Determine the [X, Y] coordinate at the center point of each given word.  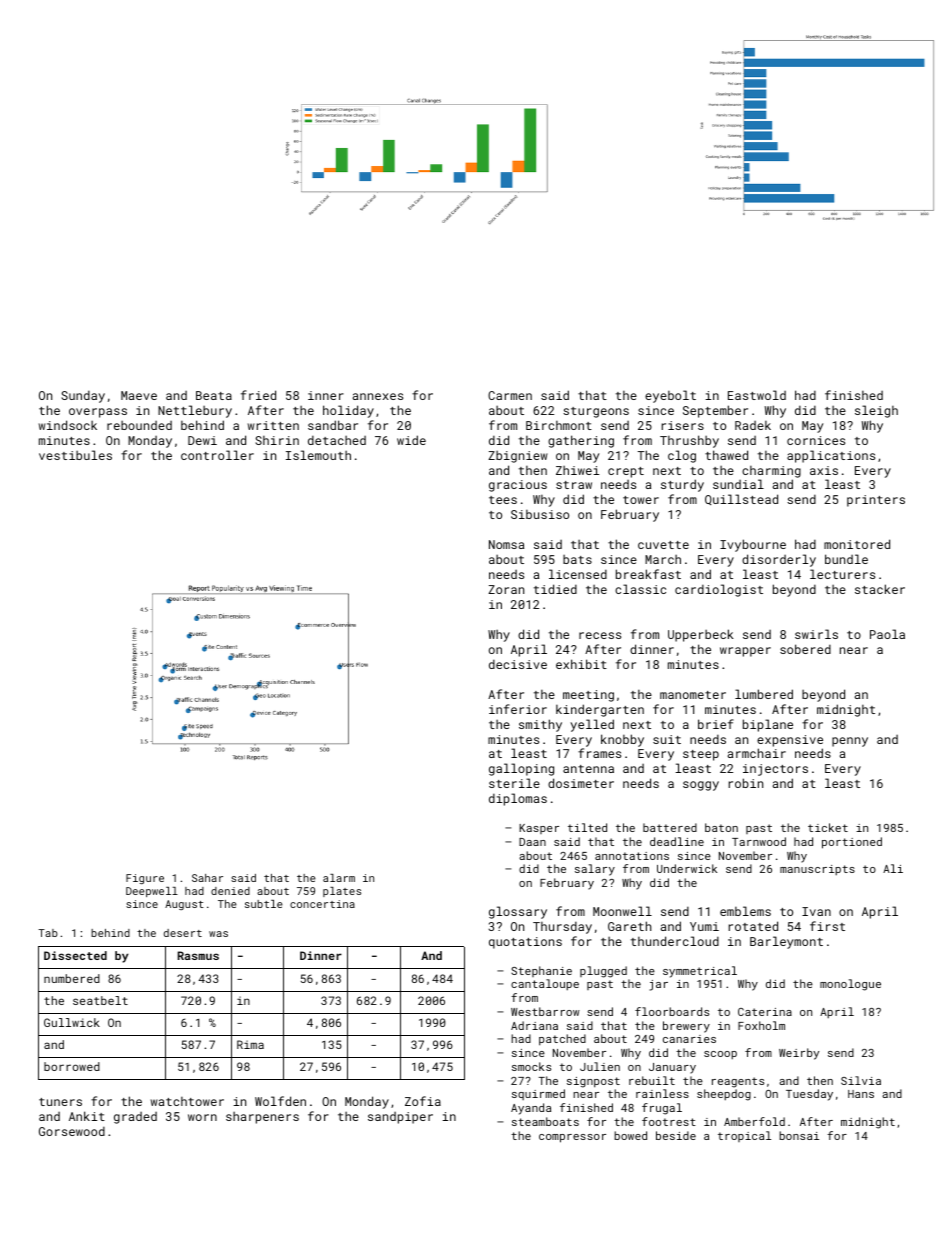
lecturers [842, 574]
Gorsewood [72, 1131]
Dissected [75, 955]
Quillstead [741, 499]
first [827, 926]
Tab [48, 933]
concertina [322, 904]
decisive [518, 664]
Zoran [506, 589]
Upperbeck [700, 635]
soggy [701, 786]
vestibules [75, 455]
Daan [532, 842]
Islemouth [318, 455]
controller [217, 455]
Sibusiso [540, 514]
